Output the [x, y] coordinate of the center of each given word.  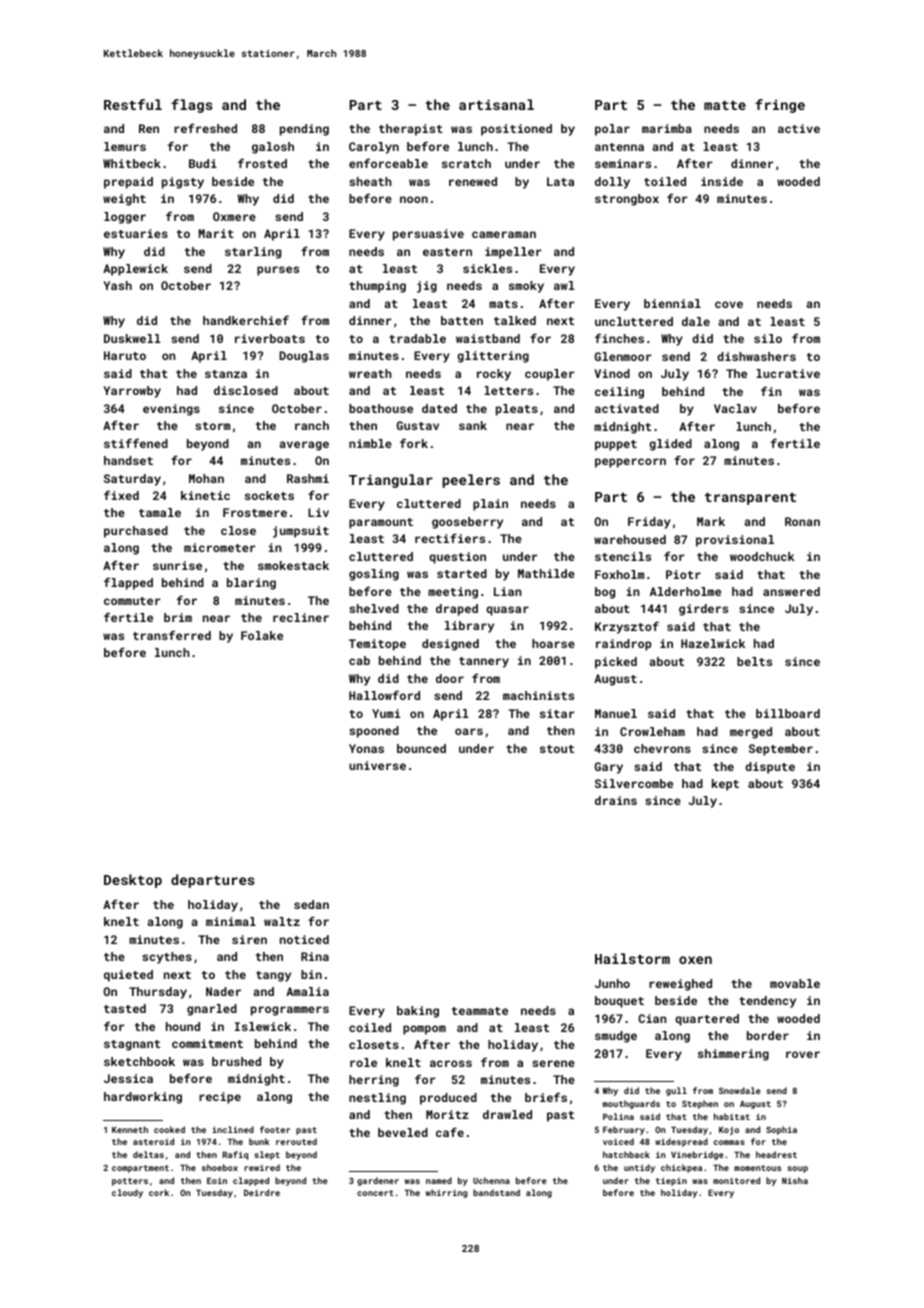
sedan [311, 904]
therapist [411, 130]
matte [725, 105]
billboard [788, 713]
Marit [216, 233]
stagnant [132, 1045]
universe [377, 765]
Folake [262, 635]
